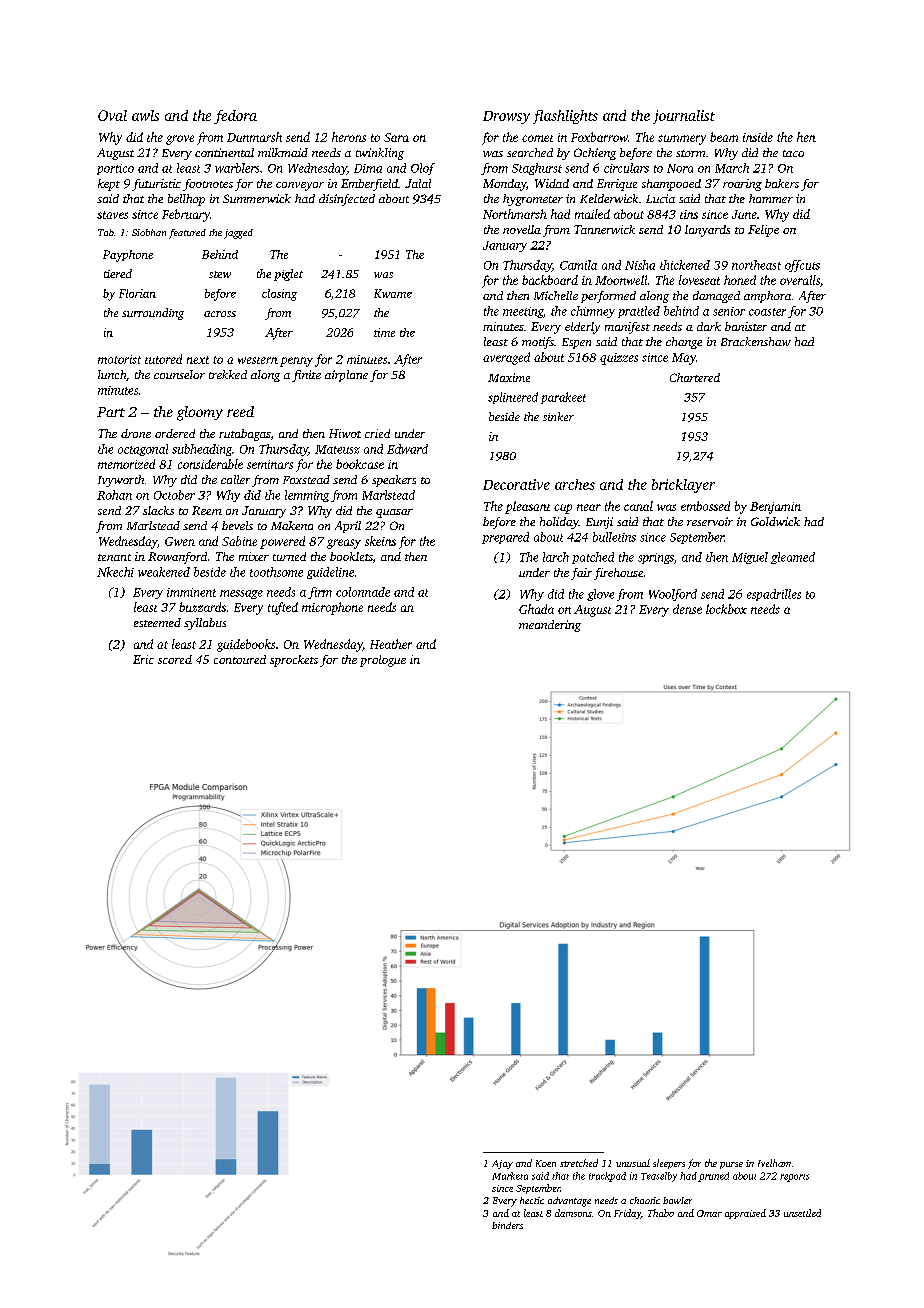 This page has height=1308, width=924. I want to click on Marketa, so click(510, 1176).
